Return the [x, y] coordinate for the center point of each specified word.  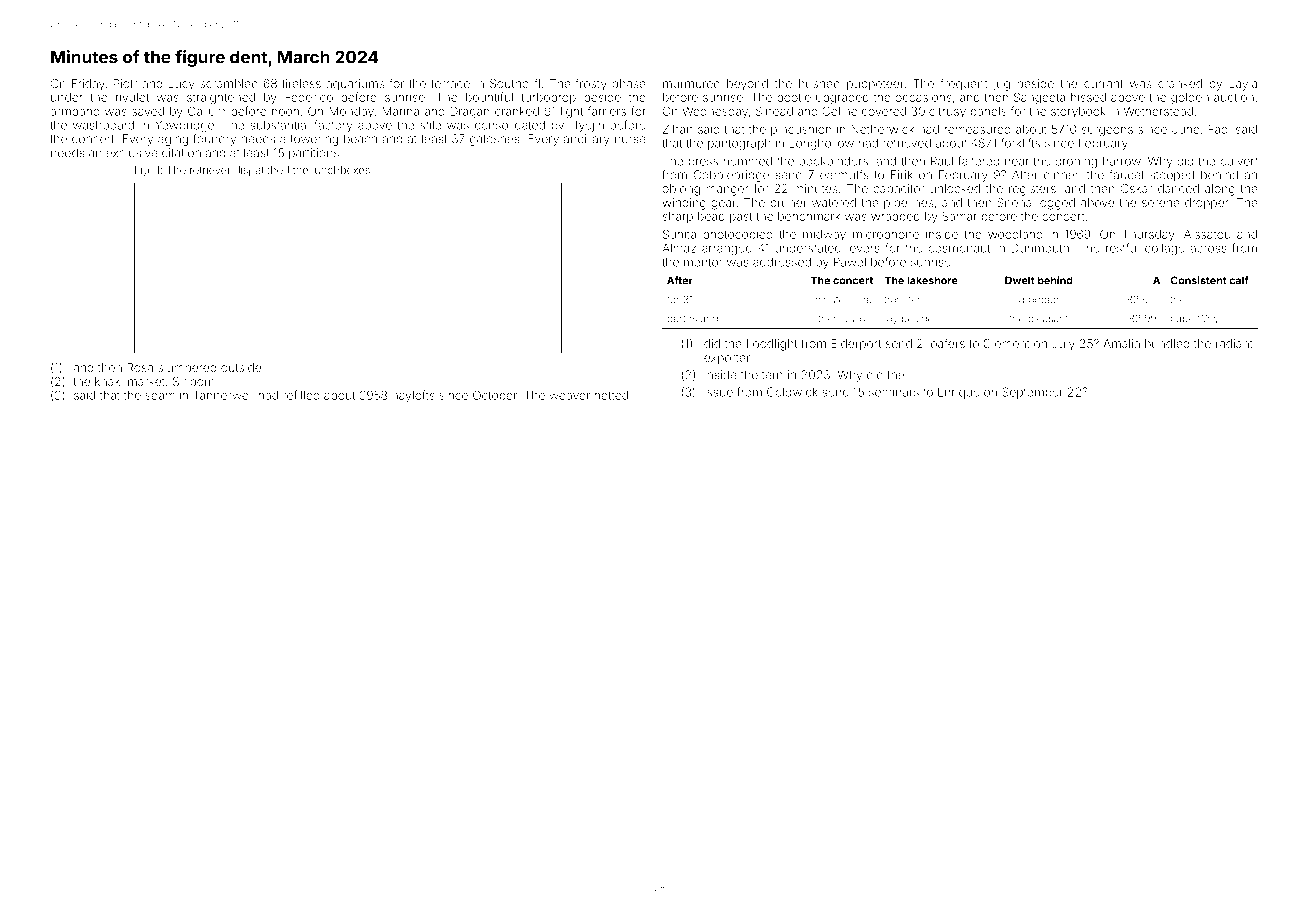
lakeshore [932, 280]
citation [181, 153]
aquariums [355, 85]
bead [711, 216]
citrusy [947, 112]
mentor [703, 262]
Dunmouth [1040, 248]
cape [1182, 320]
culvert [1239, 161]
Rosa [140, 367]
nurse [630, 140]
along [1220, 190]
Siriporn [194, 382]
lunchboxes [341, 170]
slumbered [187, 367]
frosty [591, 84]
